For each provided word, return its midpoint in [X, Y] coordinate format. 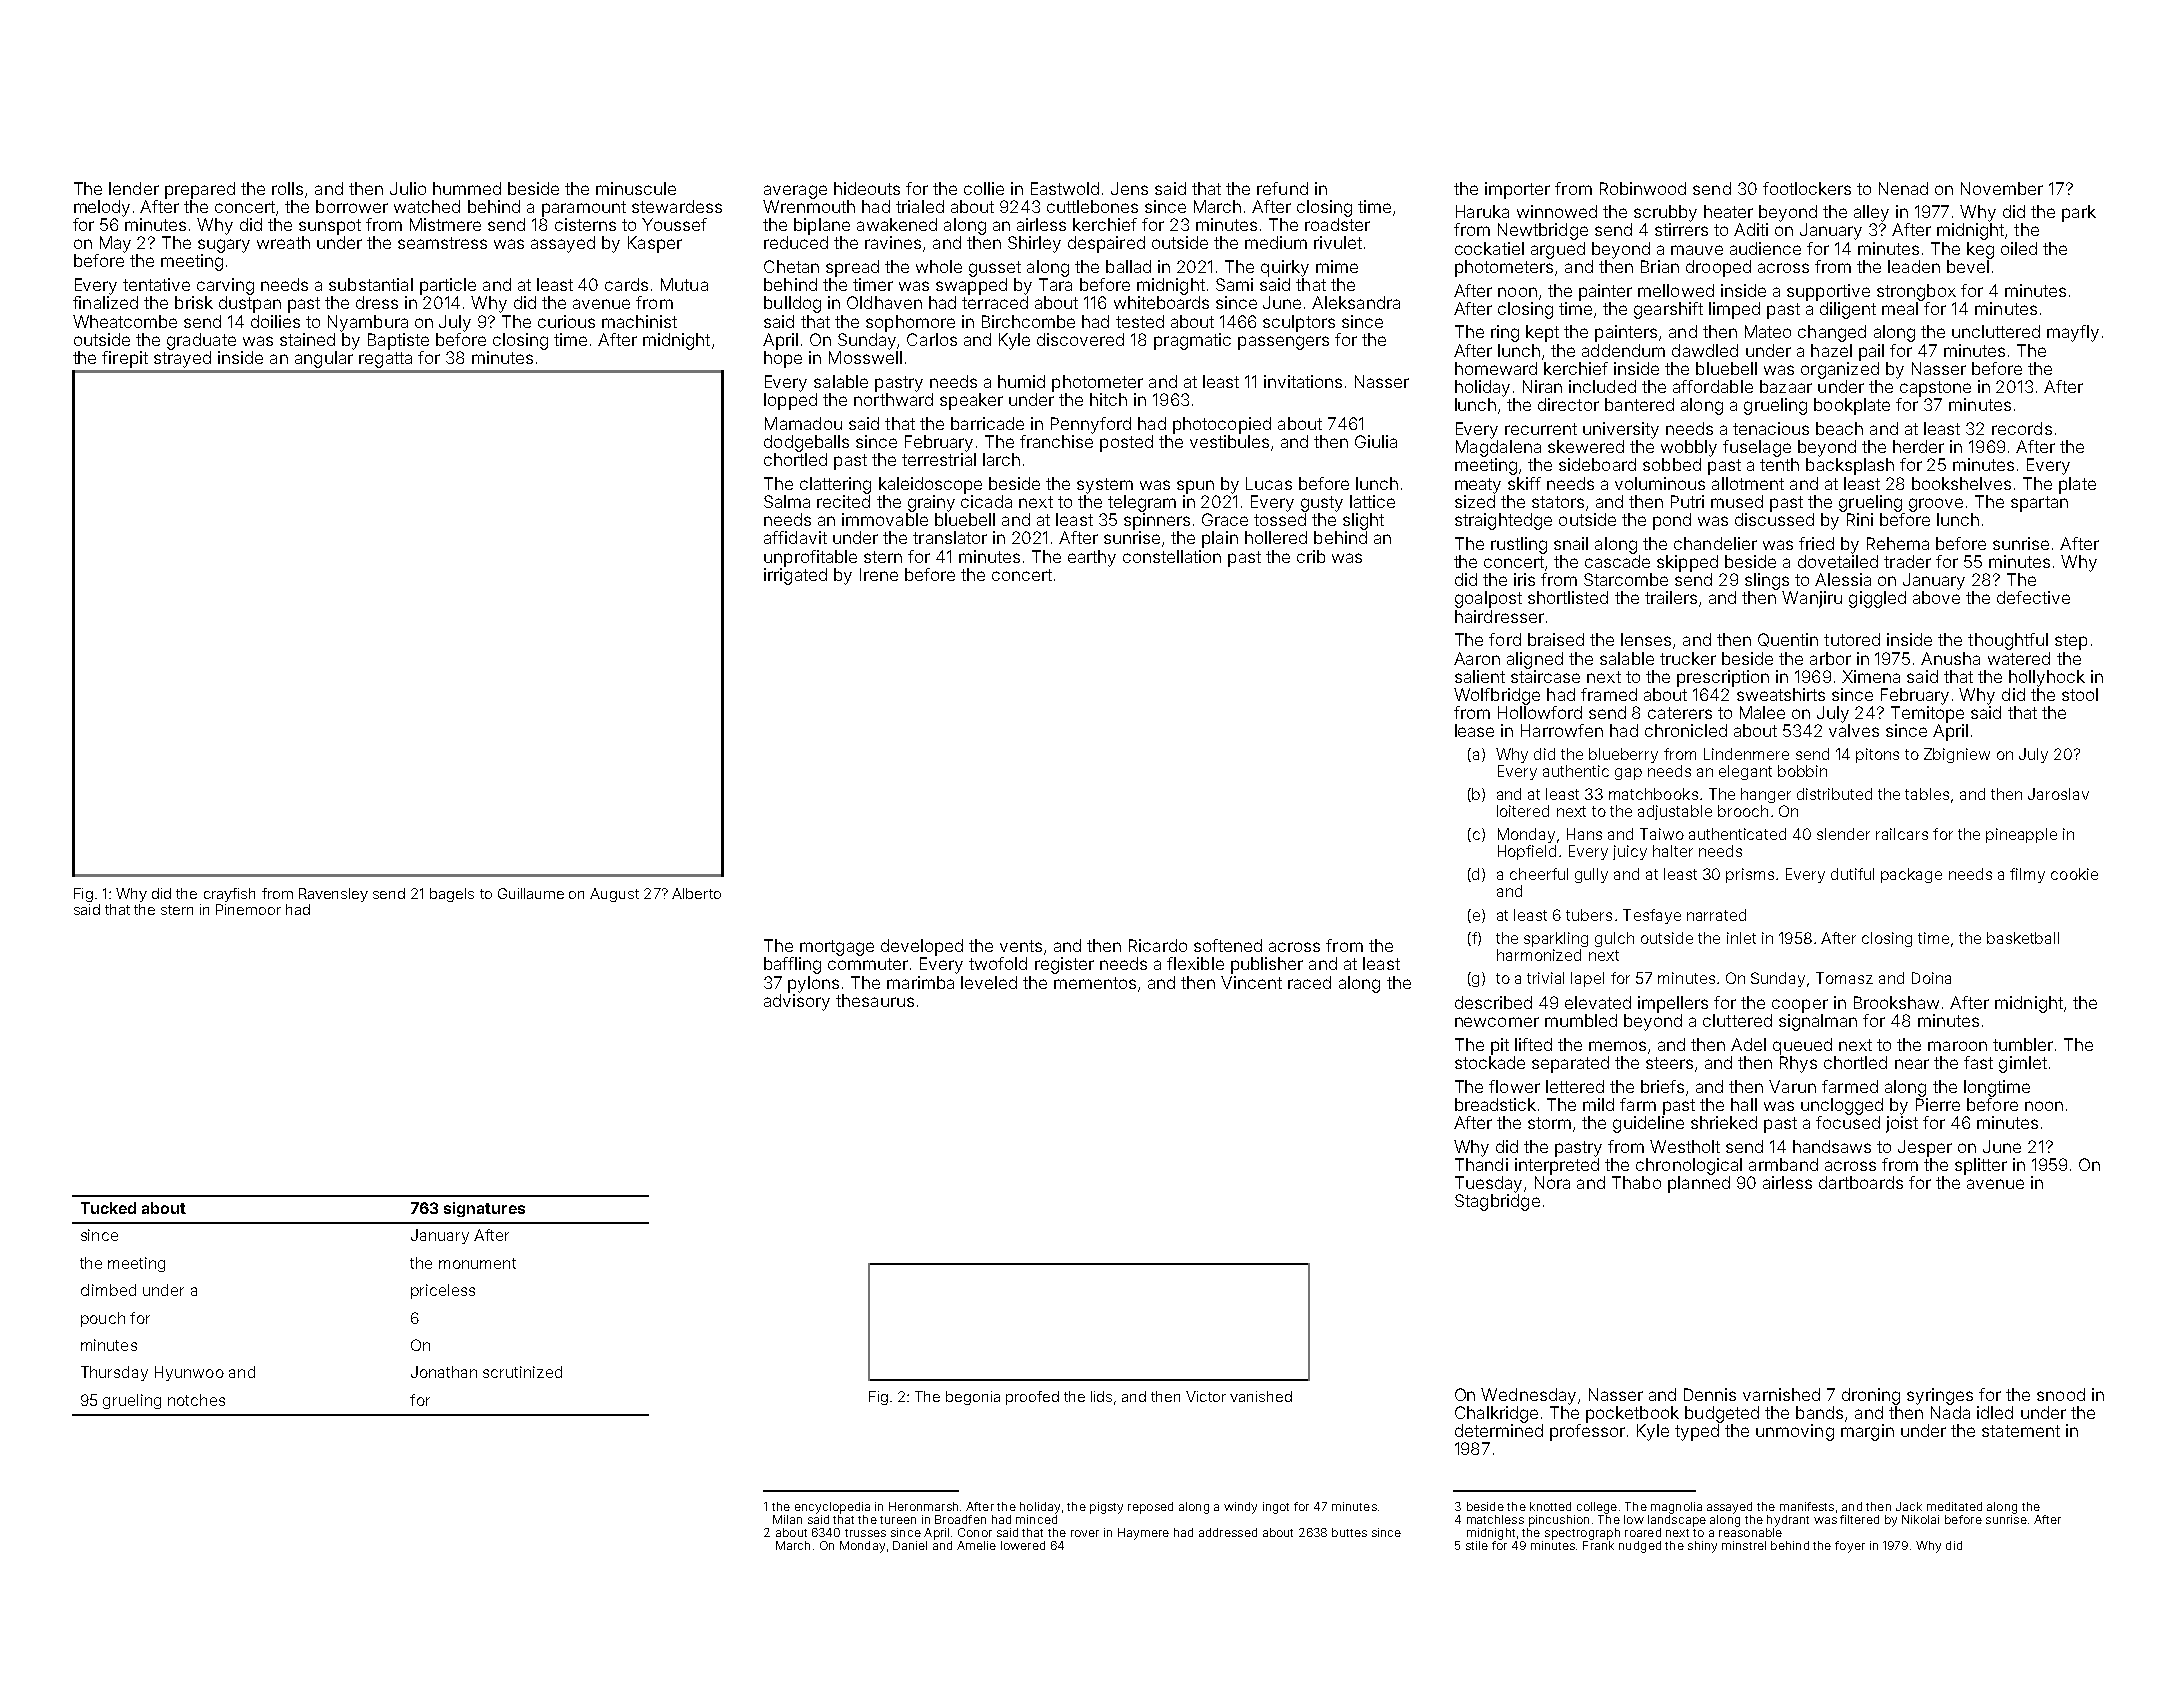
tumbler [2023, 1044]
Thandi [1481, 1164]
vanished [1261, 1396]
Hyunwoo [189, 1373]
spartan [2039, 504]
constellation [1172, 556]
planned [1699, 1184]
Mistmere [445, 224]
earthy [1092, 558]
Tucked [108, 1208]
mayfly [2073, 333]
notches [196, 1400]
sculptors [1299, 323]
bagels [452, 895]
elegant [1745, 772]
